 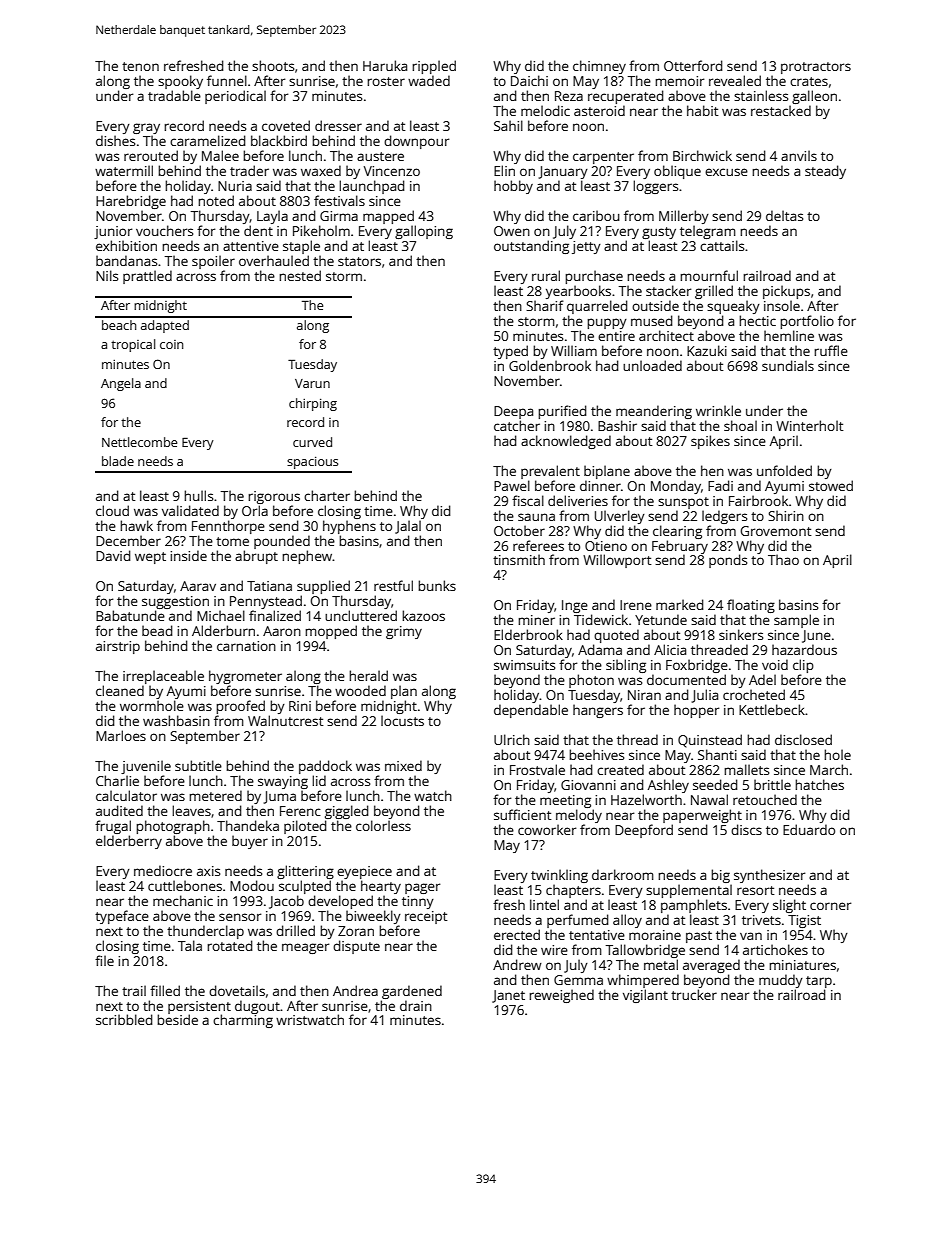 I want to click on chirping, so click(x=313, y=404).
